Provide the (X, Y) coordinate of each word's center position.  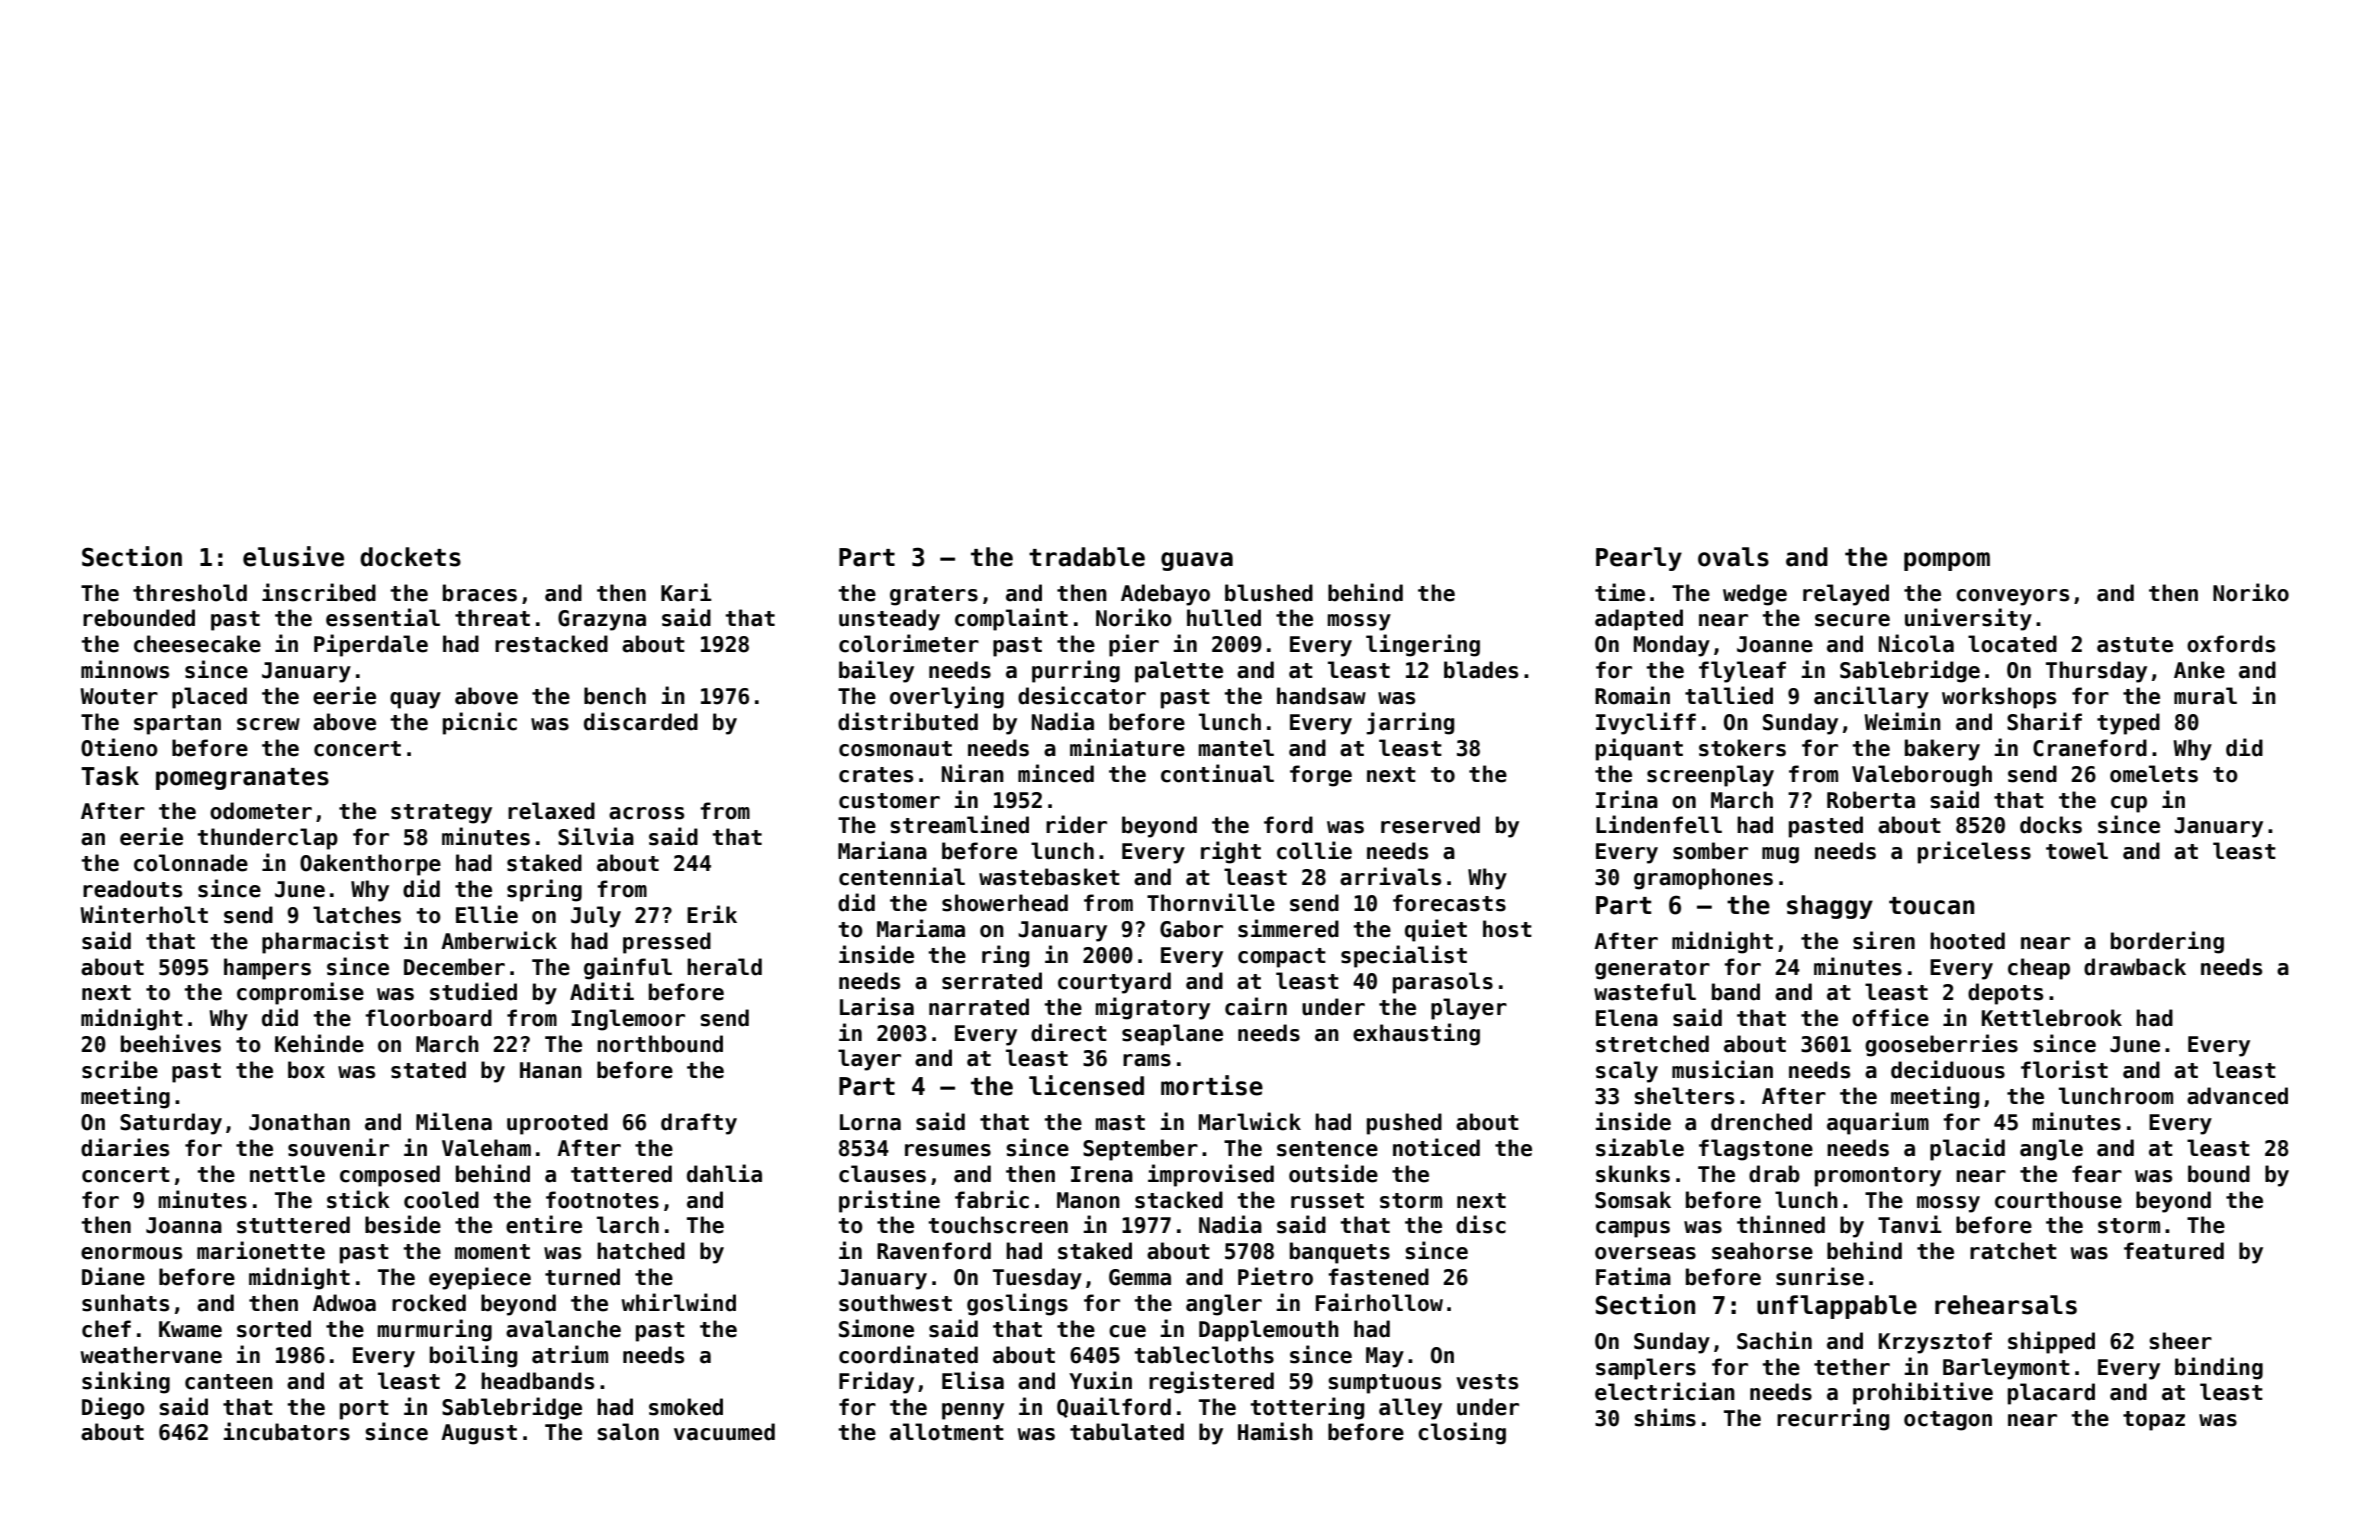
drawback (2135, 967)
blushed (1269, 593)
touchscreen (998, 1225)
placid (1967, 1149)
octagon (1948, 1421)
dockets (410, 557)
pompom (1947, 561)
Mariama (921, 928)
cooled (441, 1200)
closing (1462, 1433)
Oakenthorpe (370, 865)
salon (628, 1432)
